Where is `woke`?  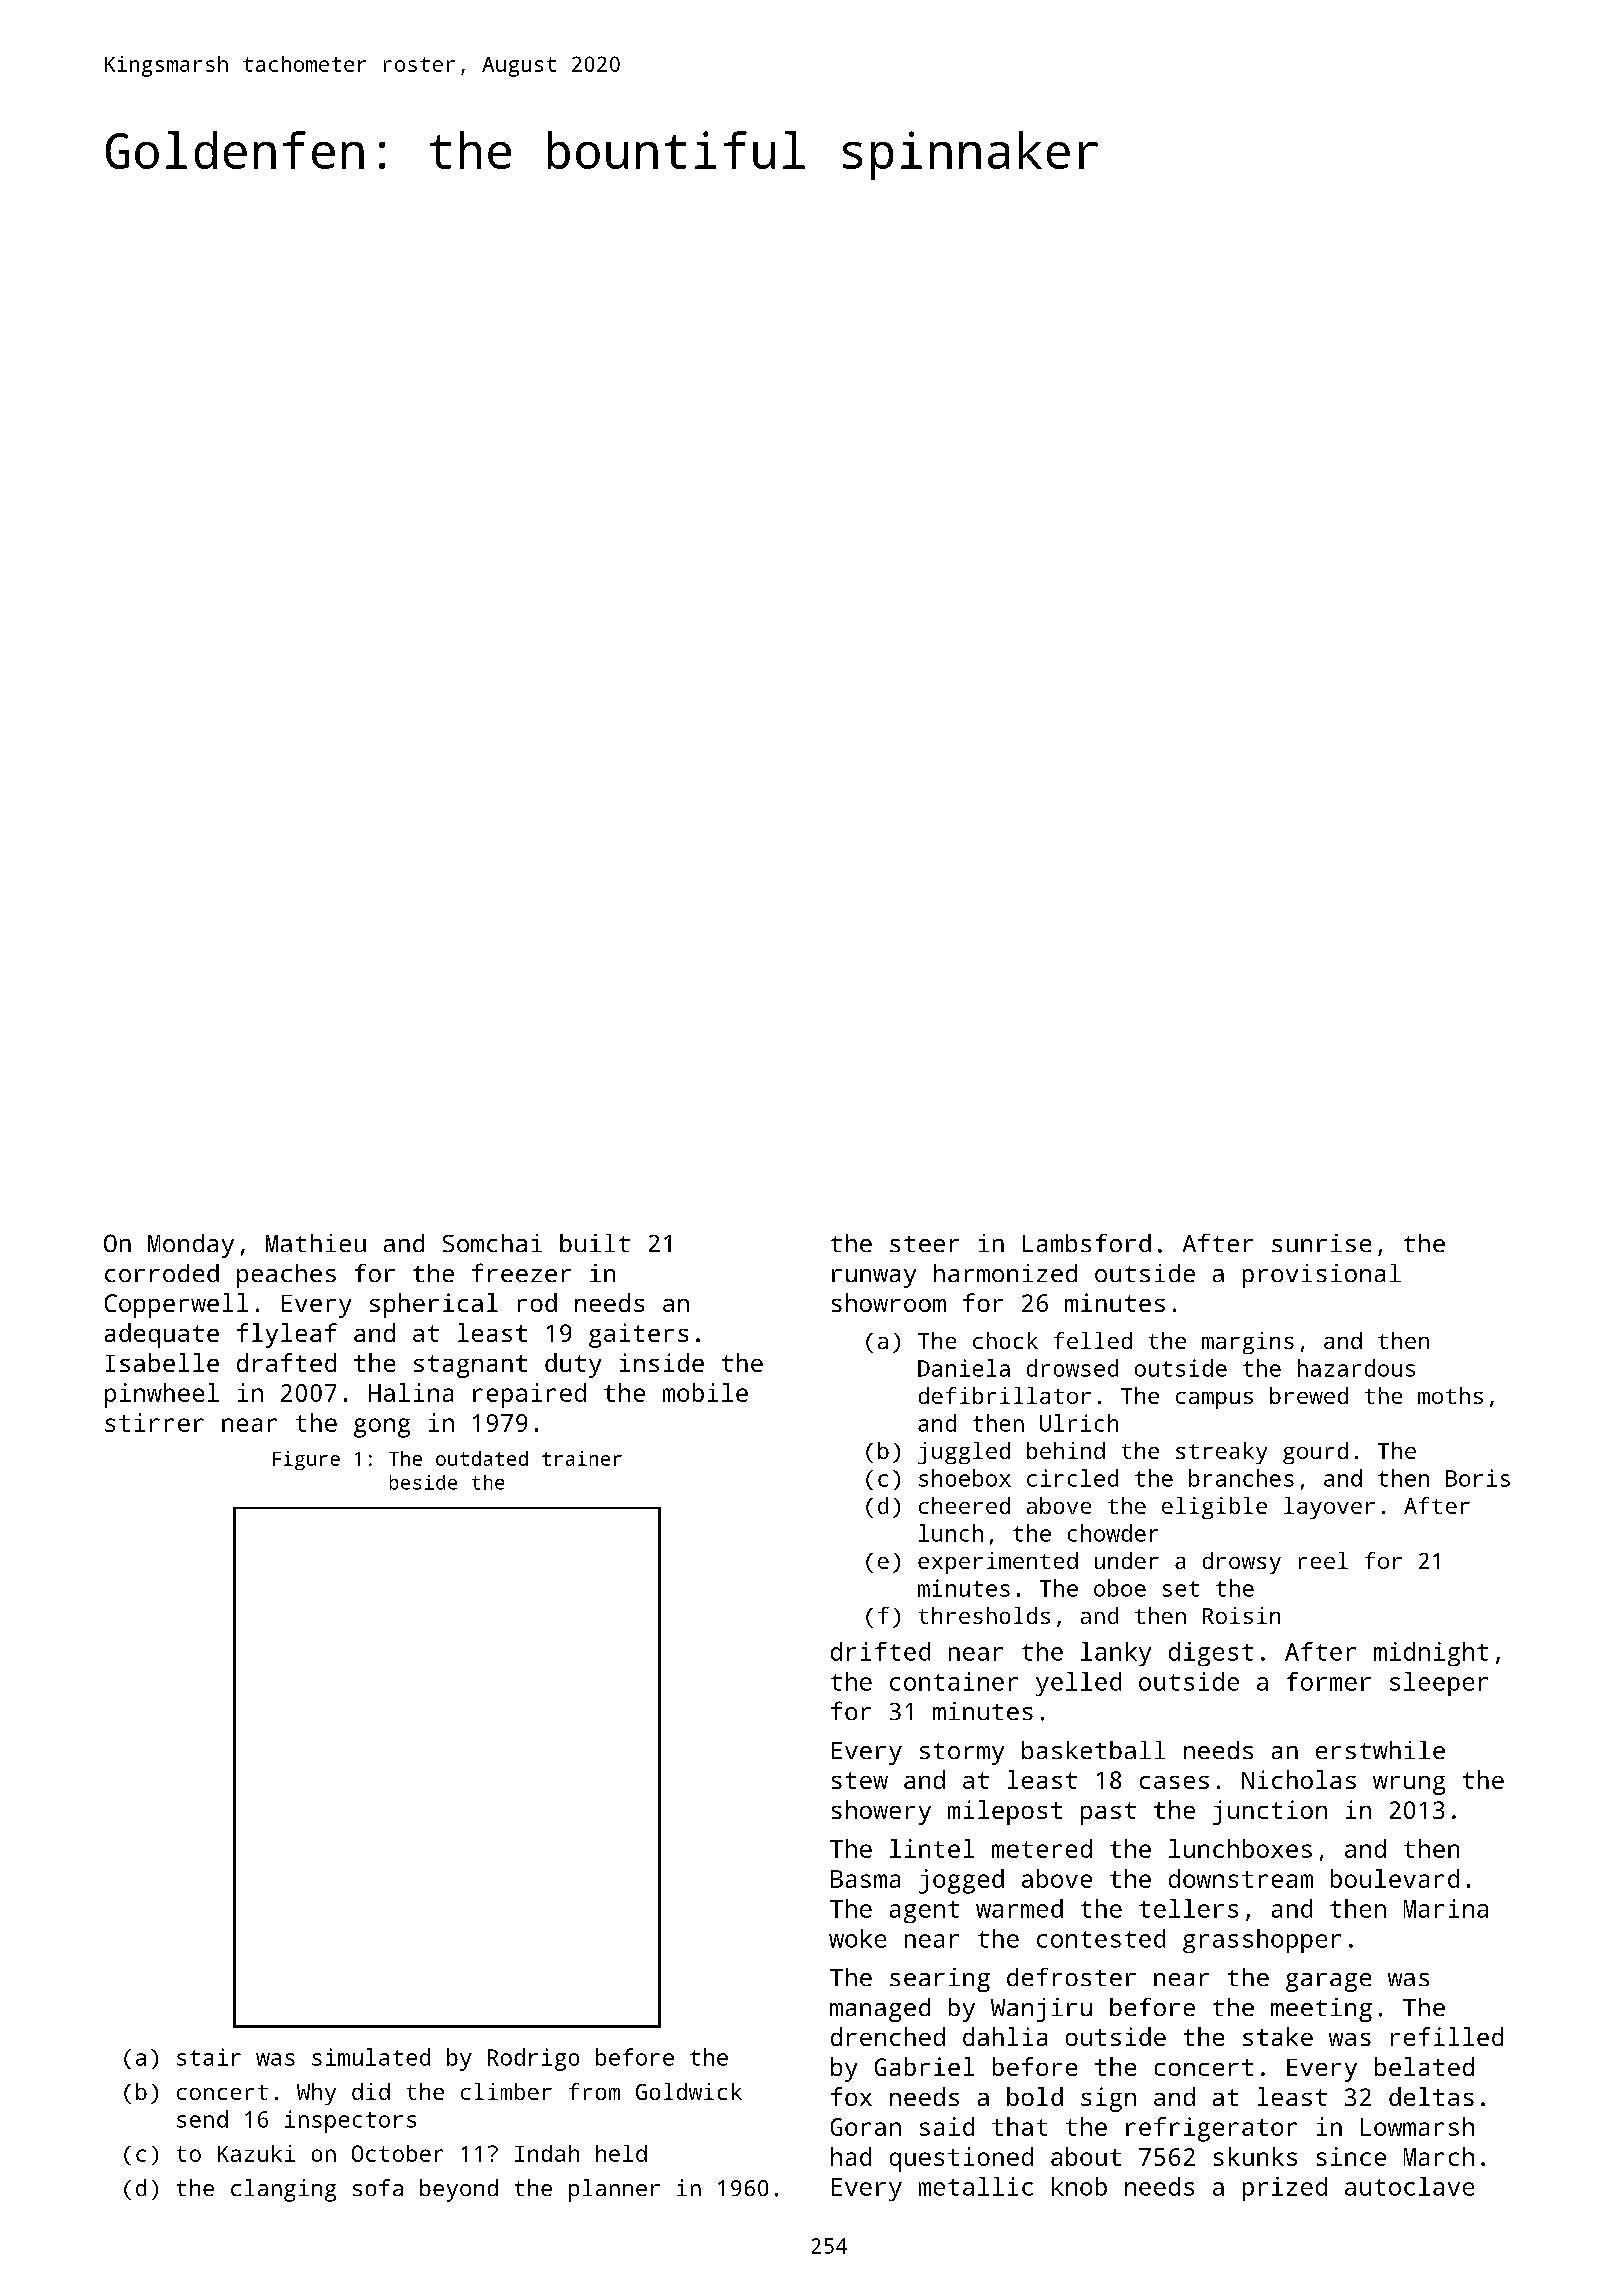 woke is located at coordinates (857, 1938).
